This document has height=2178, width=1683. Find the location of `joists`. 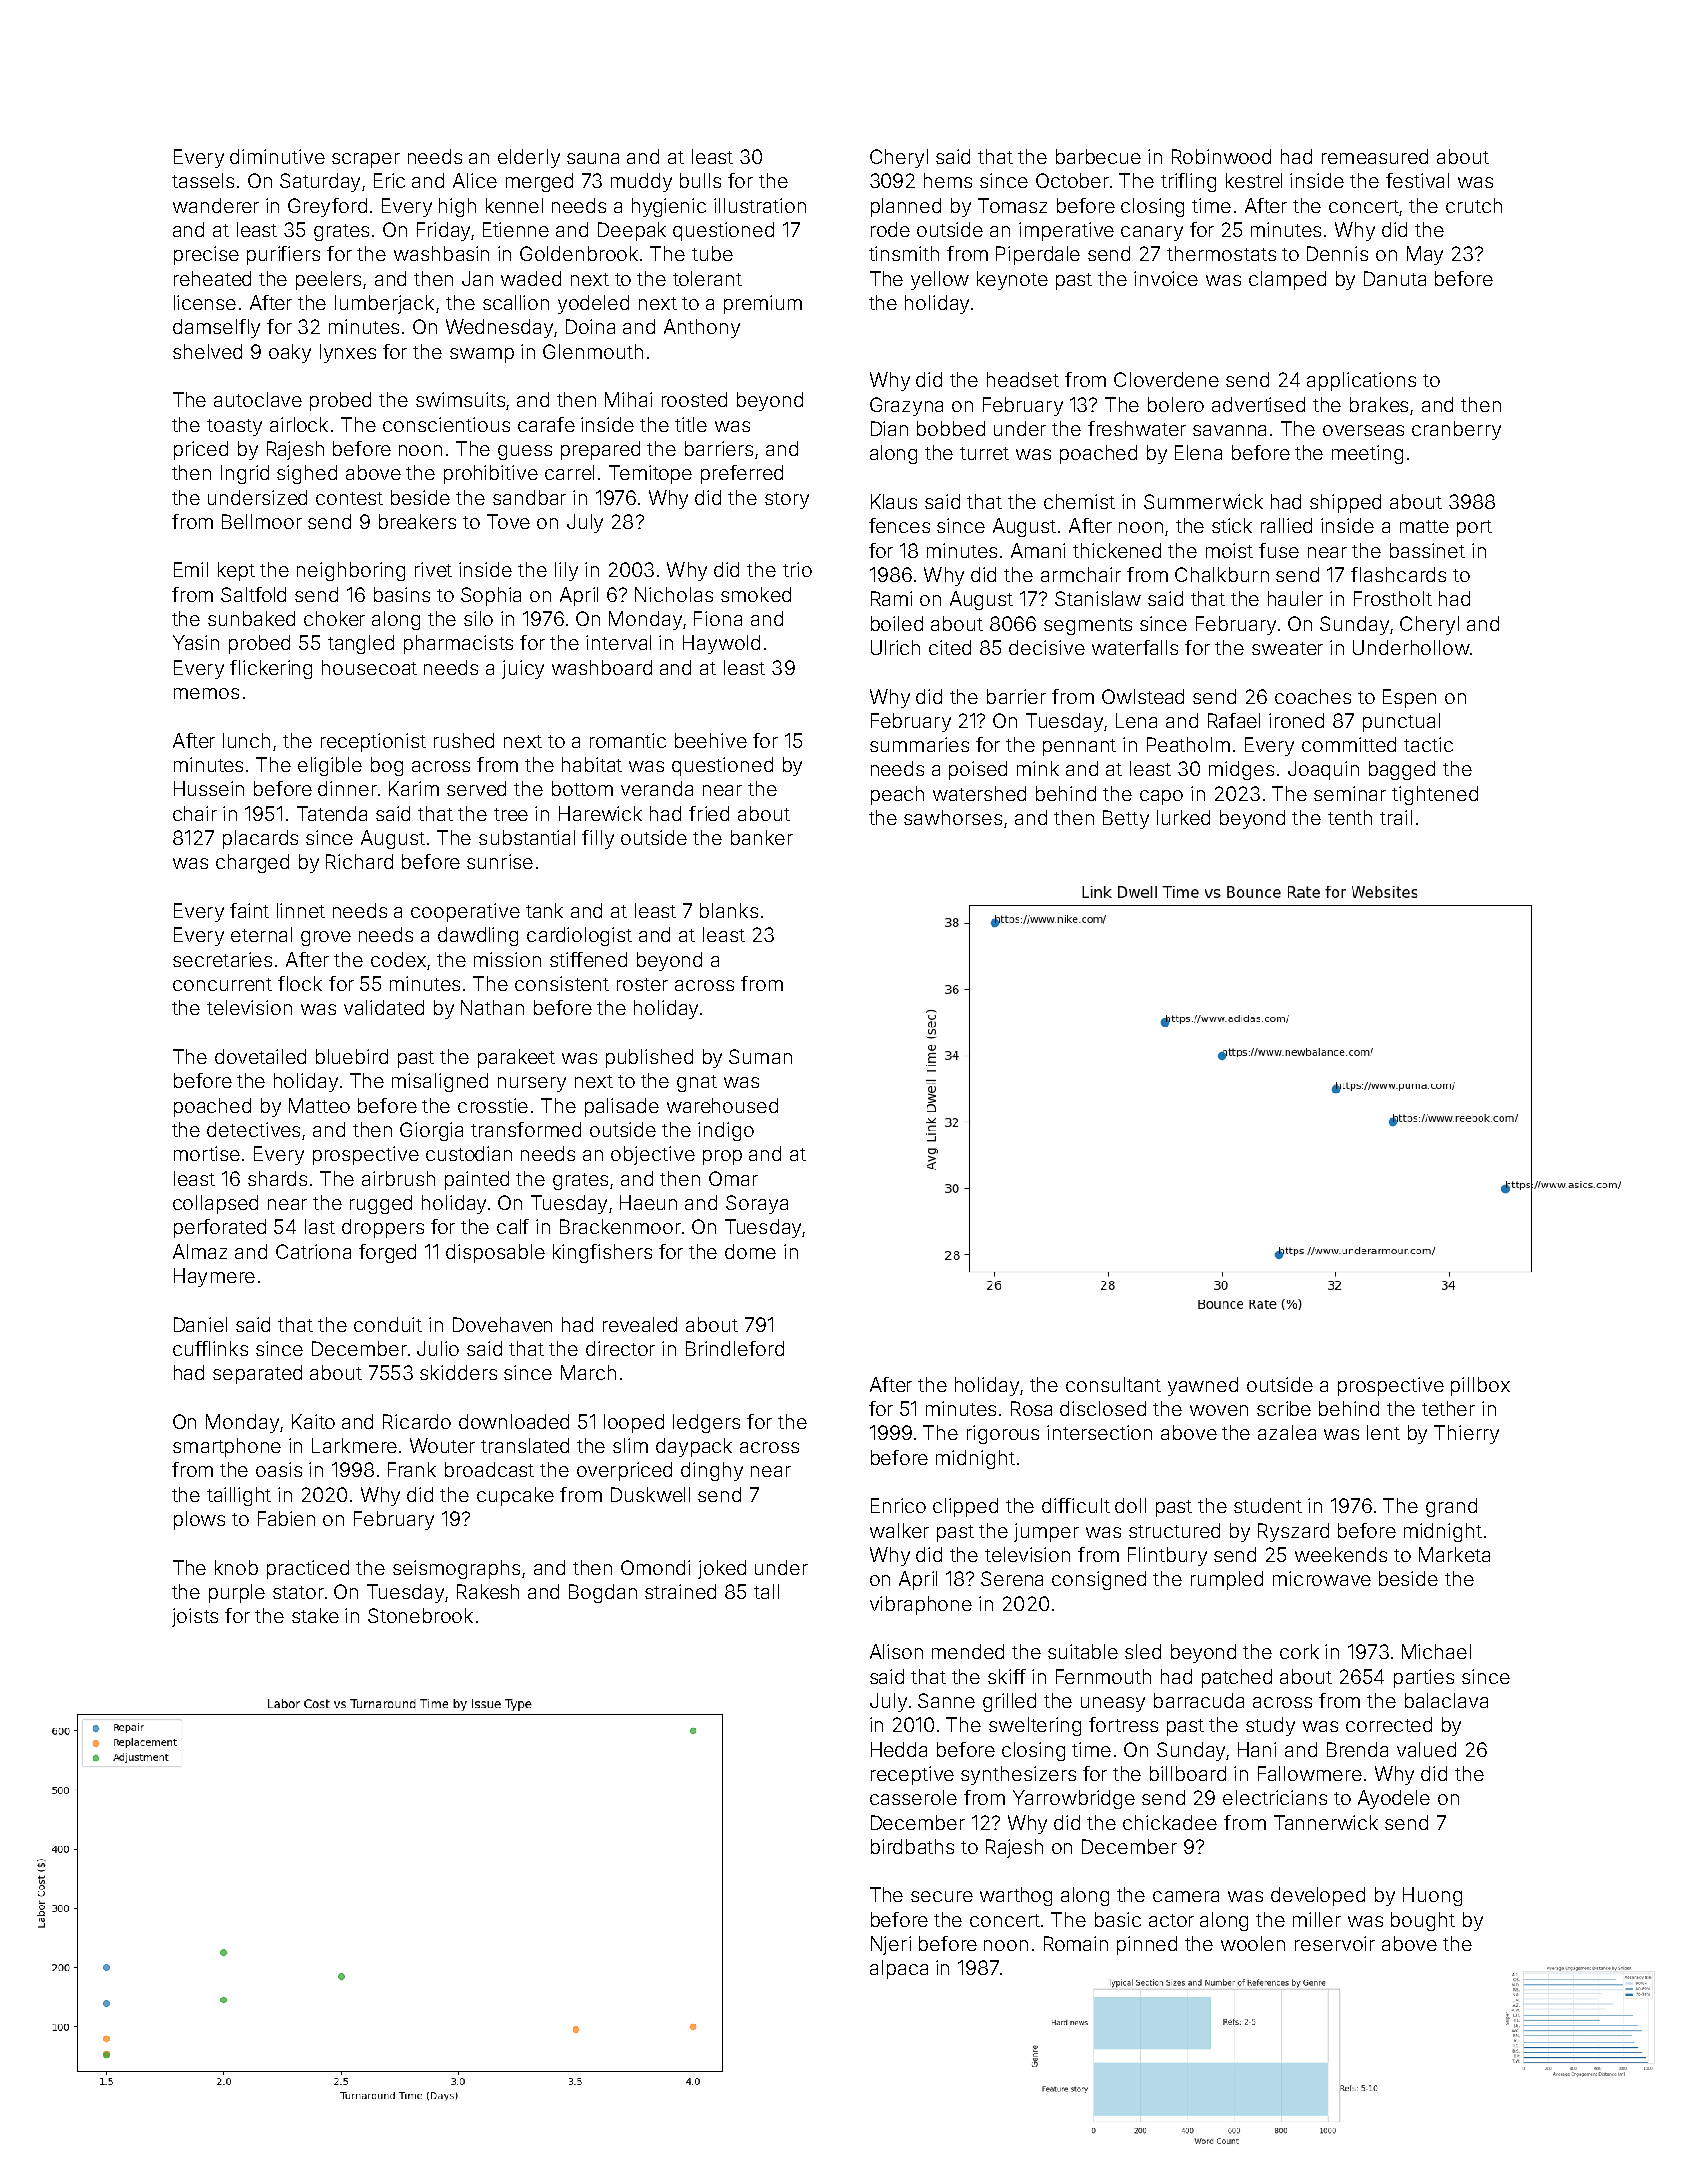

joists is located at coordinates (195, 1617).
